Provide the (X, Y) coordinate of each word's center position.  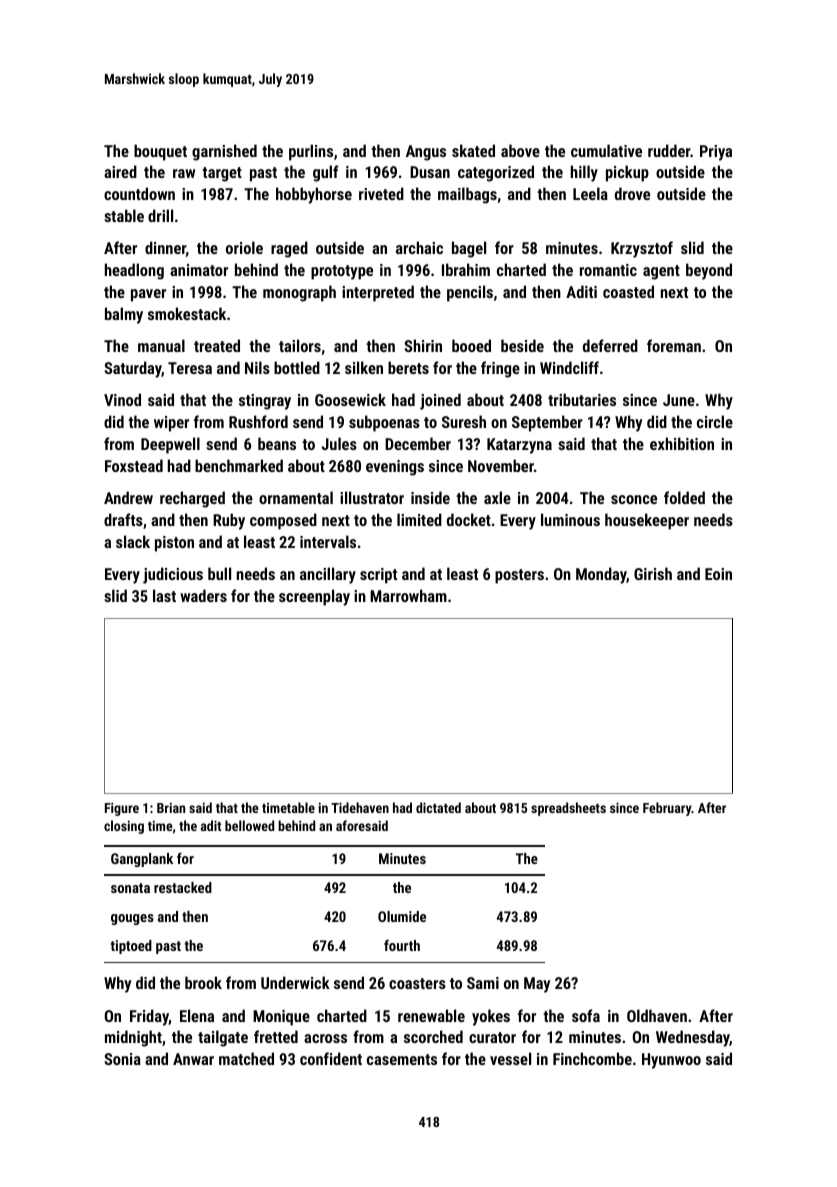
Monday (601, 575)
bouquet (160, 152)
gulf (325, 173)
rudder (669, 150)
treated (217, 345)
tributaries (582, 399)
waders (203, 595)
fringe (500, 369)
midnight (133, 1038)
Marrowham (408, 595)
